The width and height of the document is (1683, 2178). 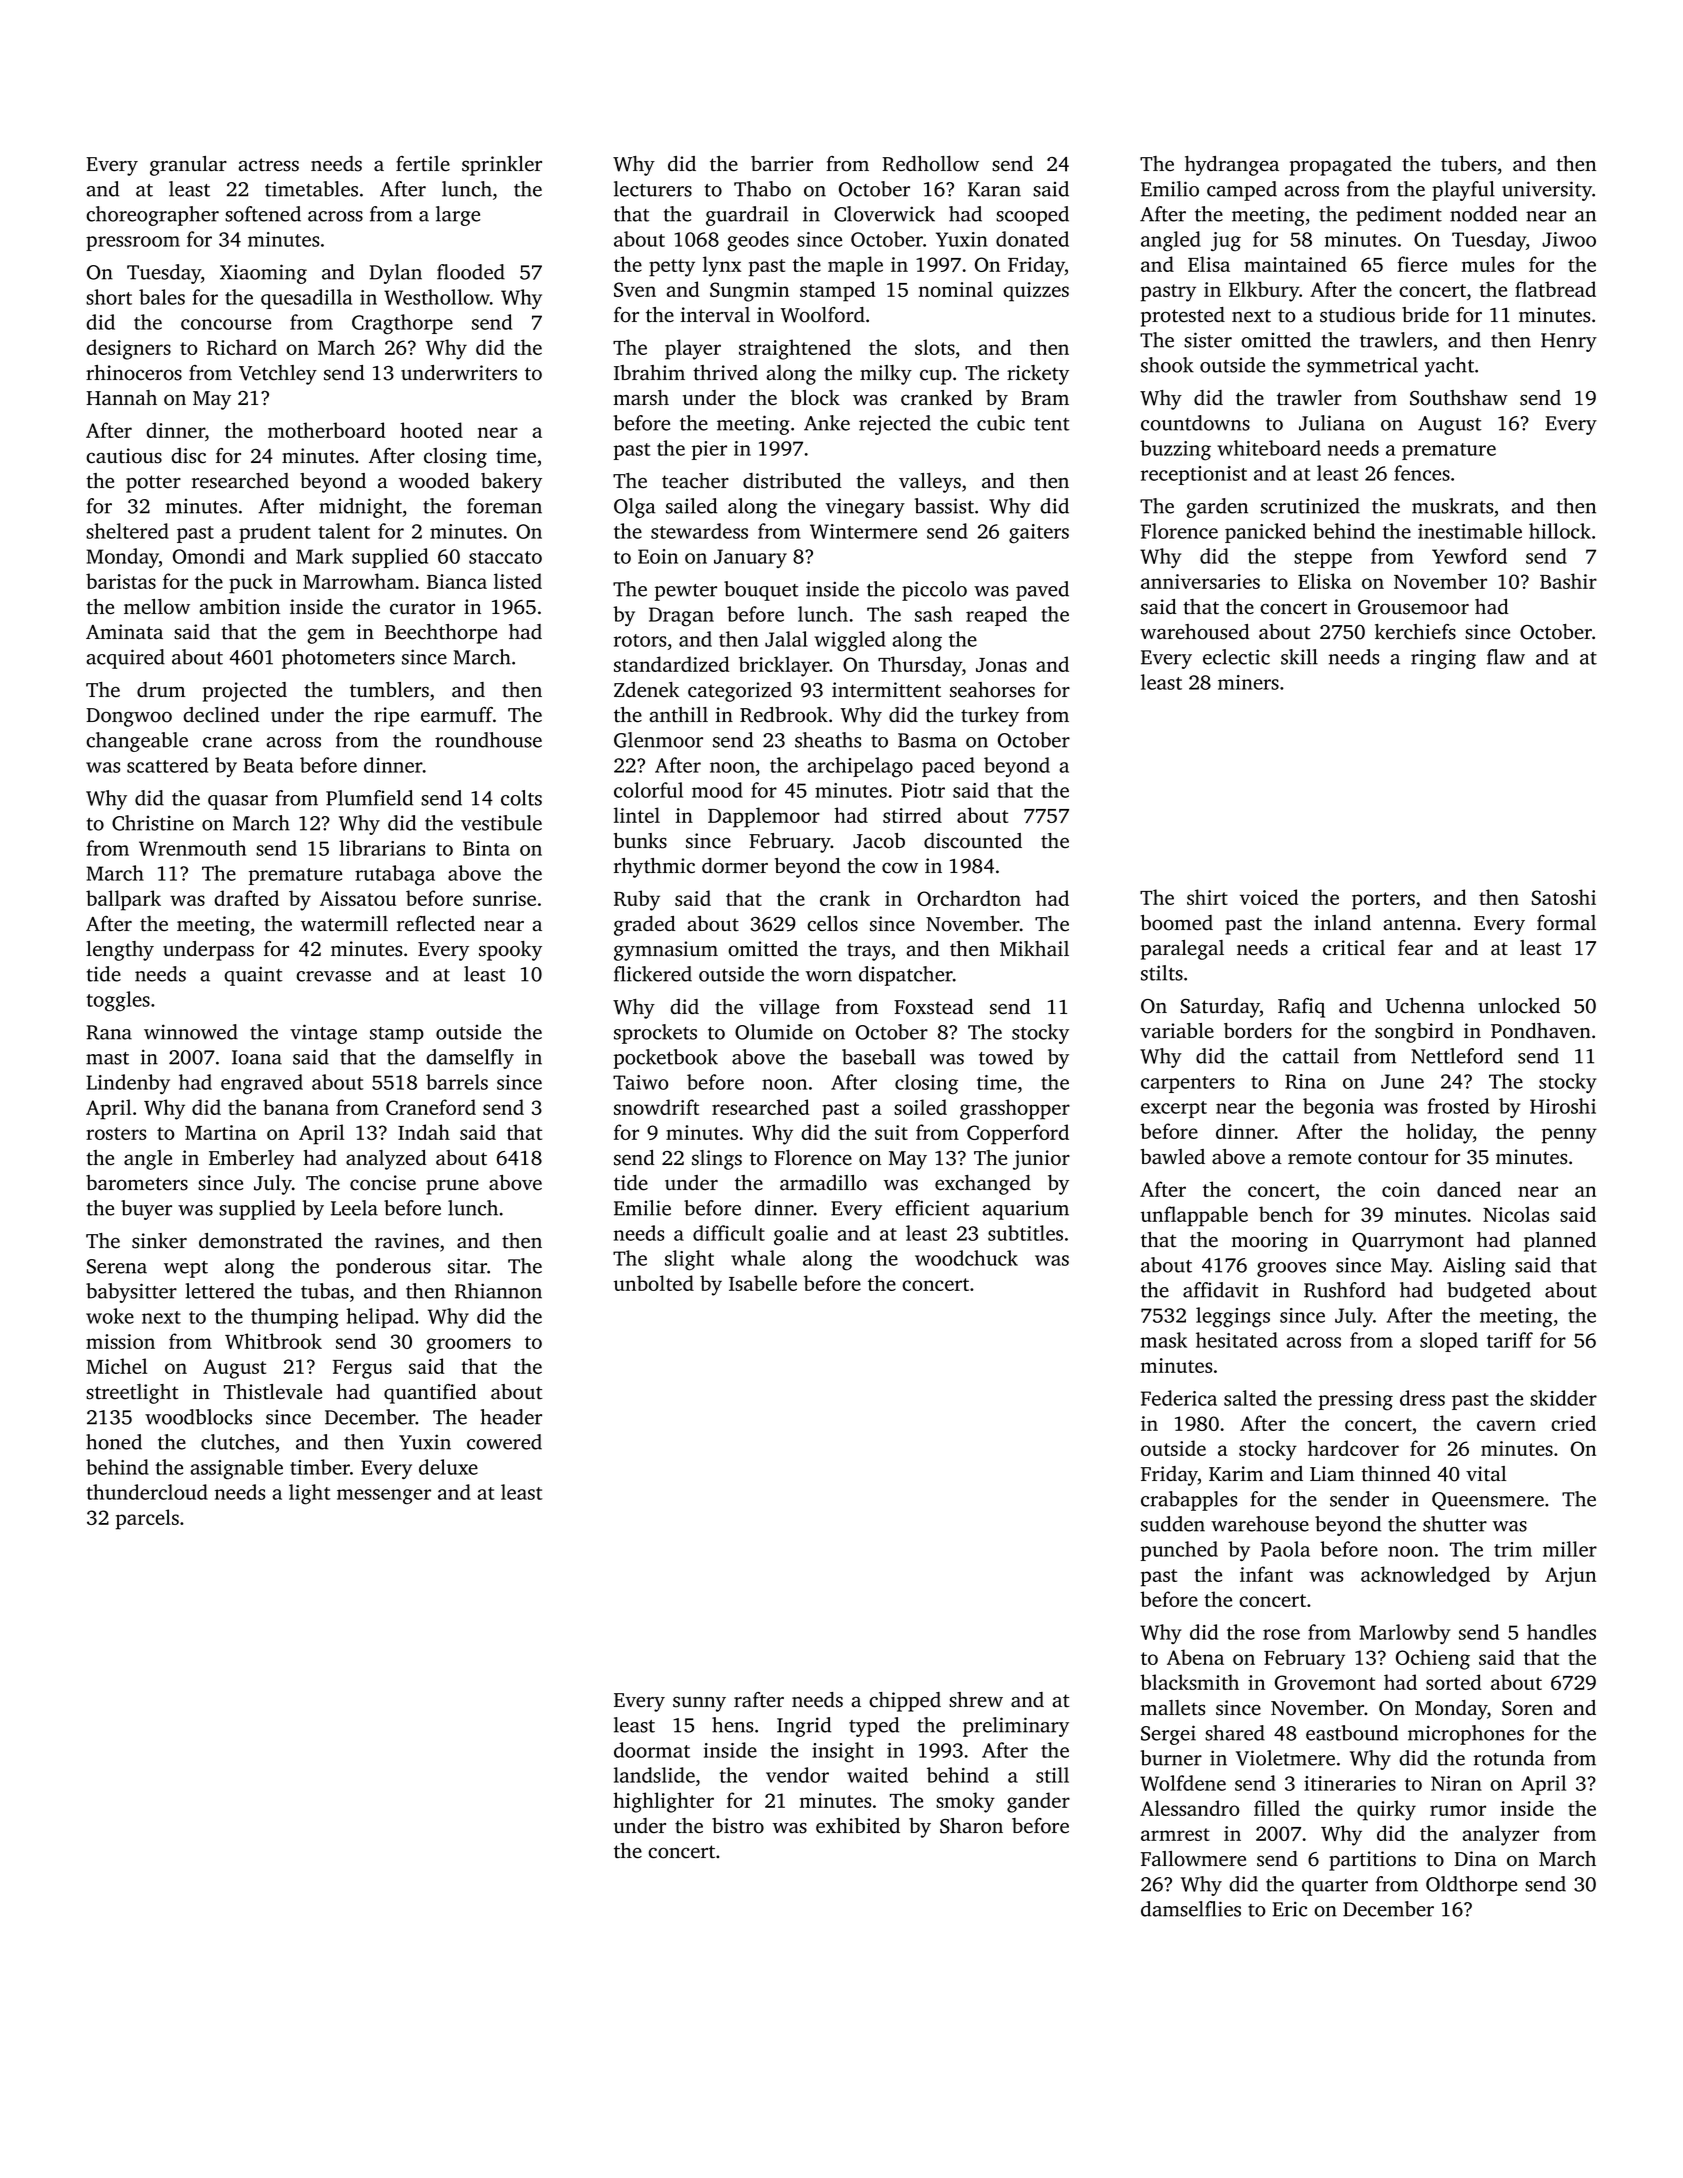 What do you see at coordinates (738, 1826) in the document?
I see `bistro` at bounding box center [738, 1826].
